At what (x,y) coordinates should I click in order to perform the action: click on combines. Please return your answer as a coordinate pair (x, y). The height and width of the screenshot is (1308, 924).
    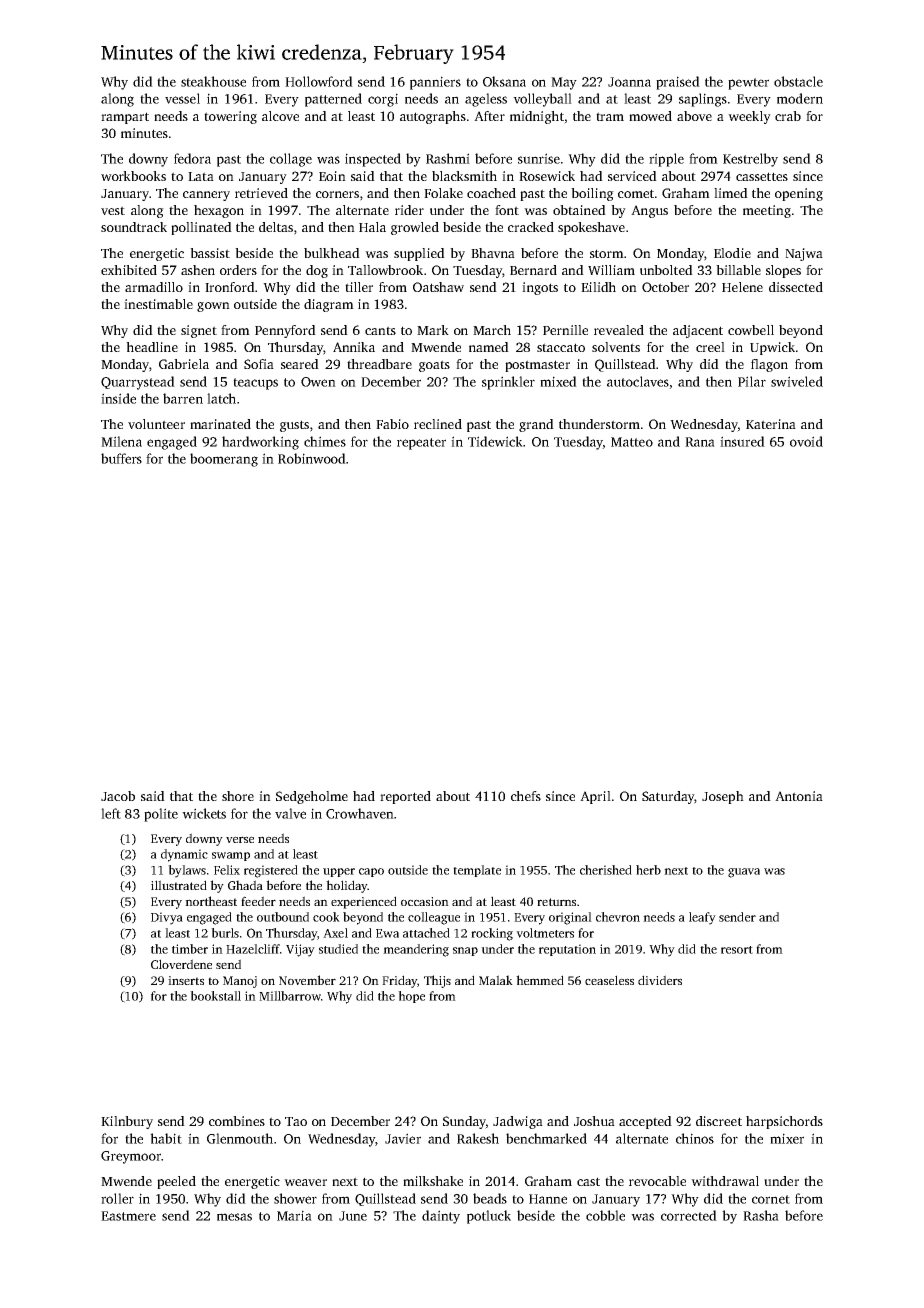
    Looking at the image, I should click on (237, 1121).
